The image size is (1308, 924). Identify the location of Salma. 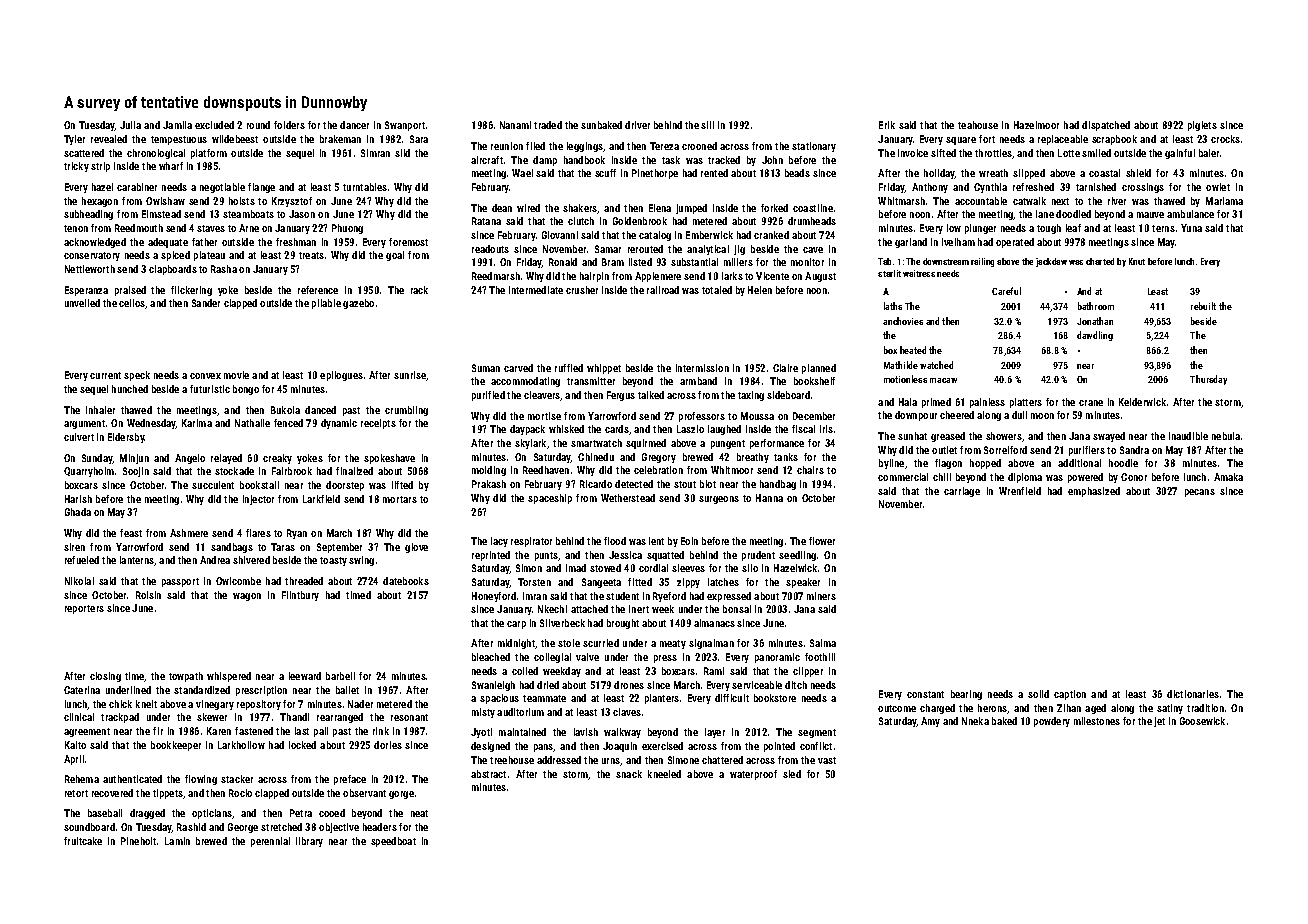
(823, 643).
